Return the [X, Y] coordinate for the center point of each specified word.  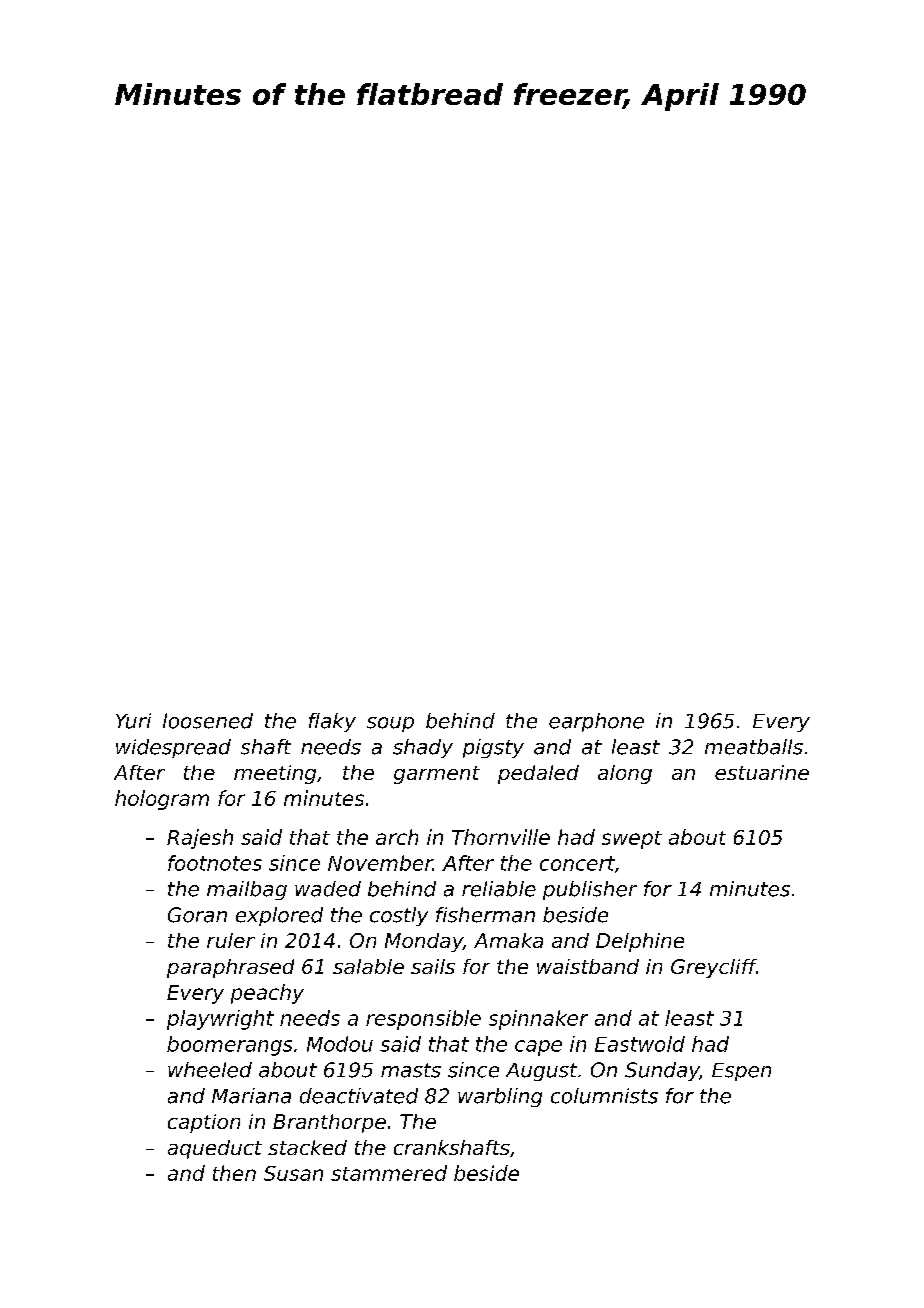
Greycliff [714, 968]
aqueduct [215, 1149]
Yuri [133, 721]
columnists [604, 1096]
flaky [332, 722]
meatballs [754, 747]
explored [279, 916]
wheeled [210, 1070]
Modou [340, 1044]
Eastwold [640, 1044]
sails [433, 966]
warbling [500, 1097]
